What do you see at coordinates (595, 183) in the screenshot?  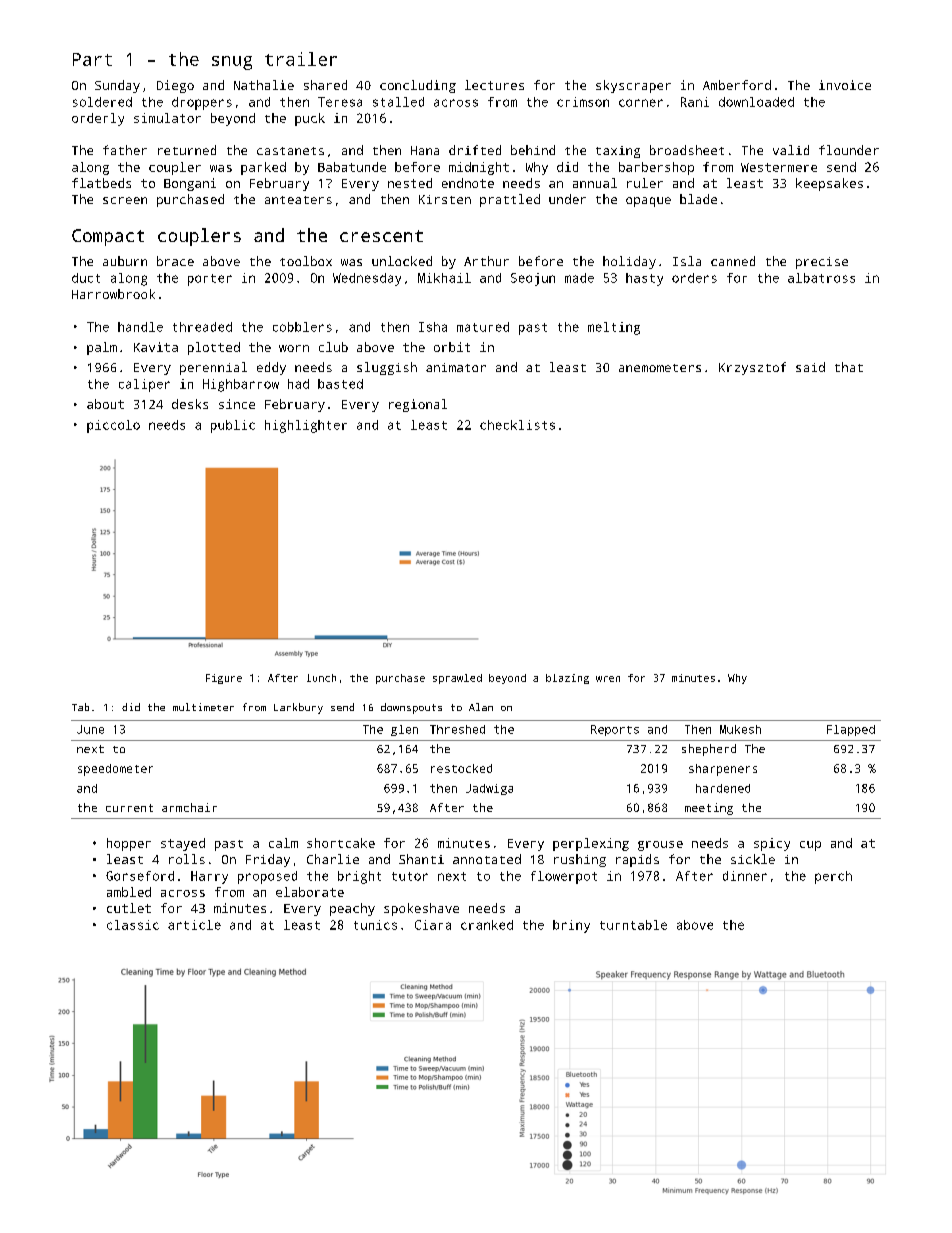 I see `annual` at bounding box center [595, 183].
